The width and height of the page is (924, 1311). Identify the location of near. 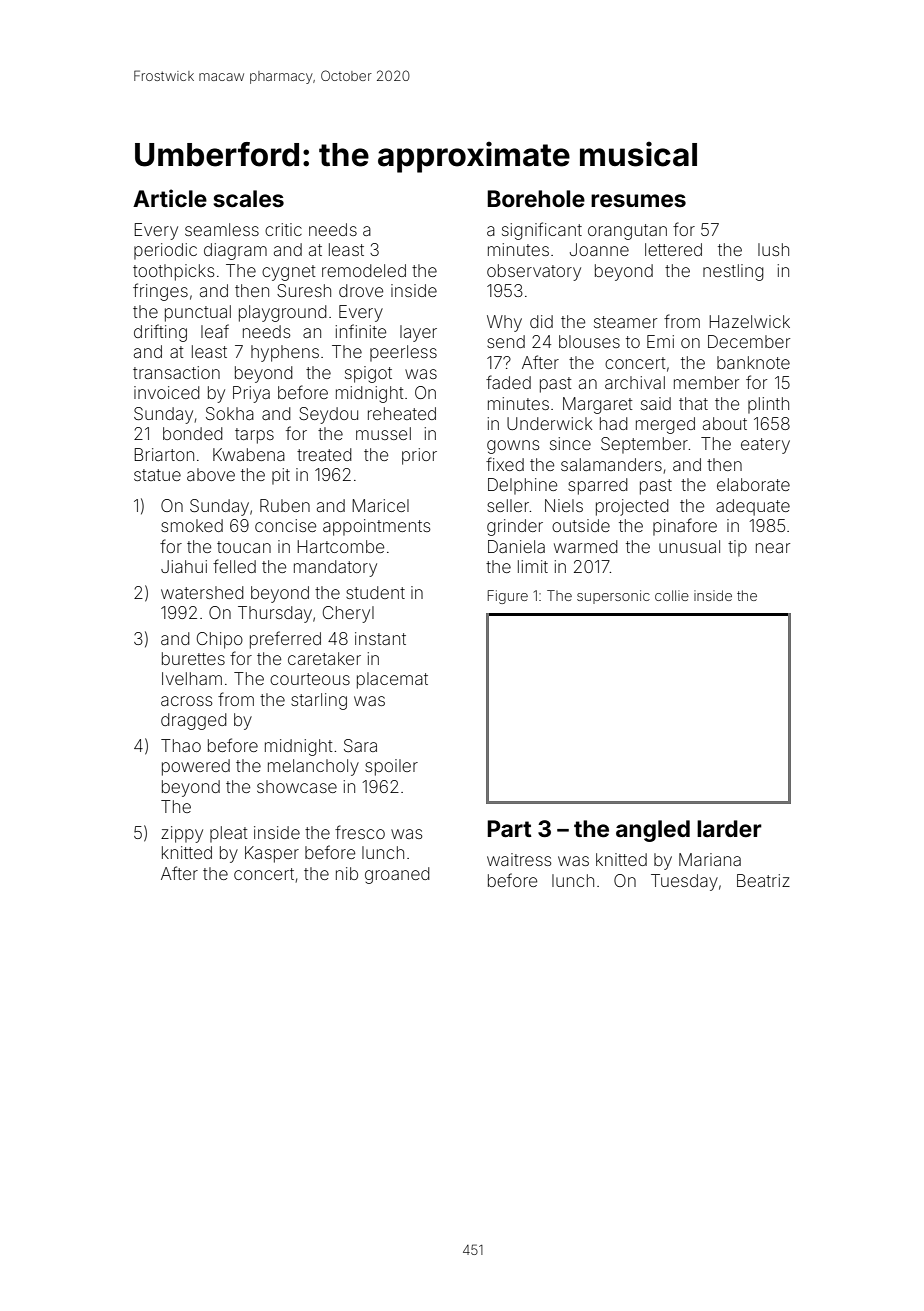
(773, 548).
